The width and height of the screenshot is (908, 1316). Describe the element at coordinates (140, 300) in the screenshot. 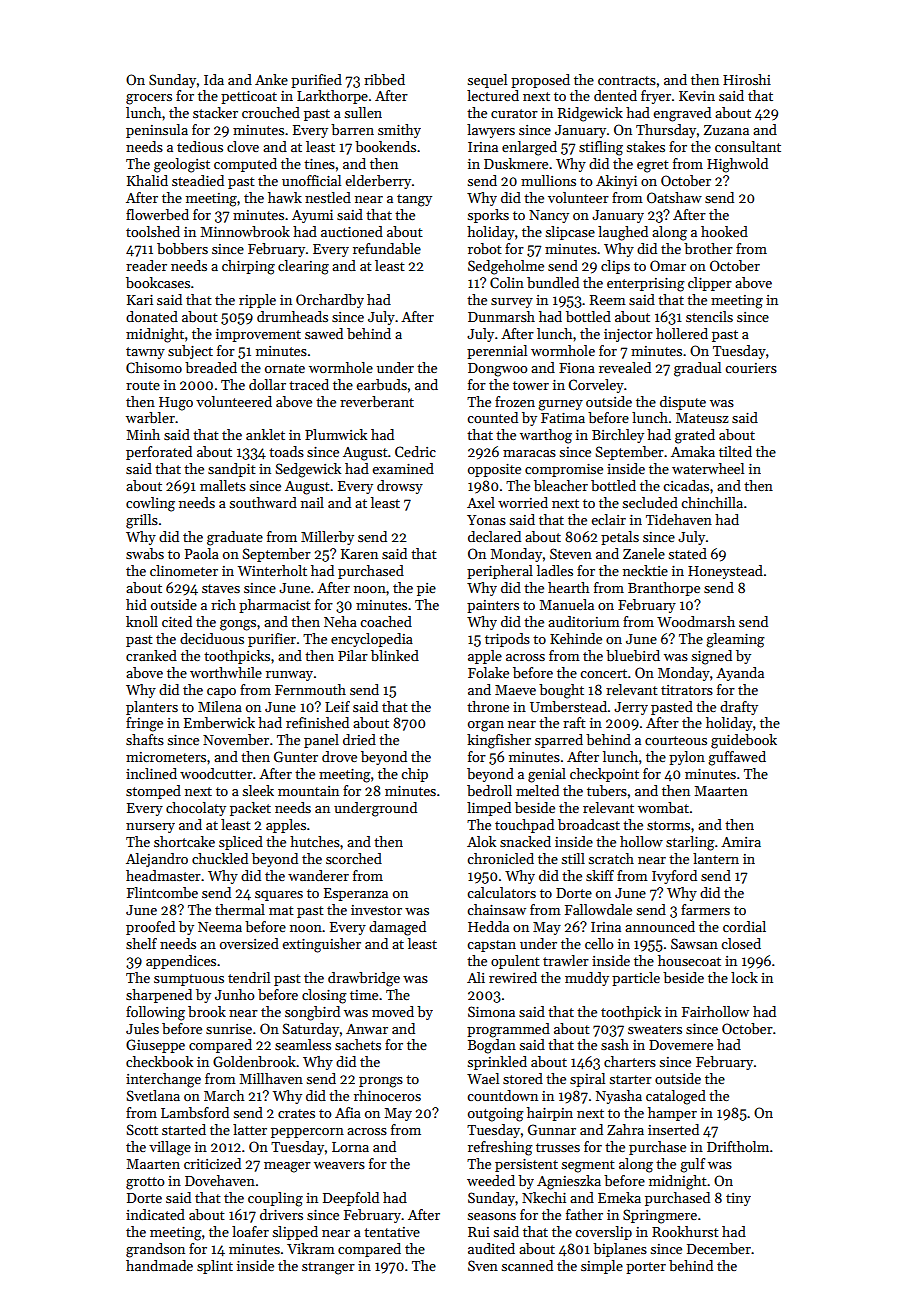

I see `Kari` at that location.
